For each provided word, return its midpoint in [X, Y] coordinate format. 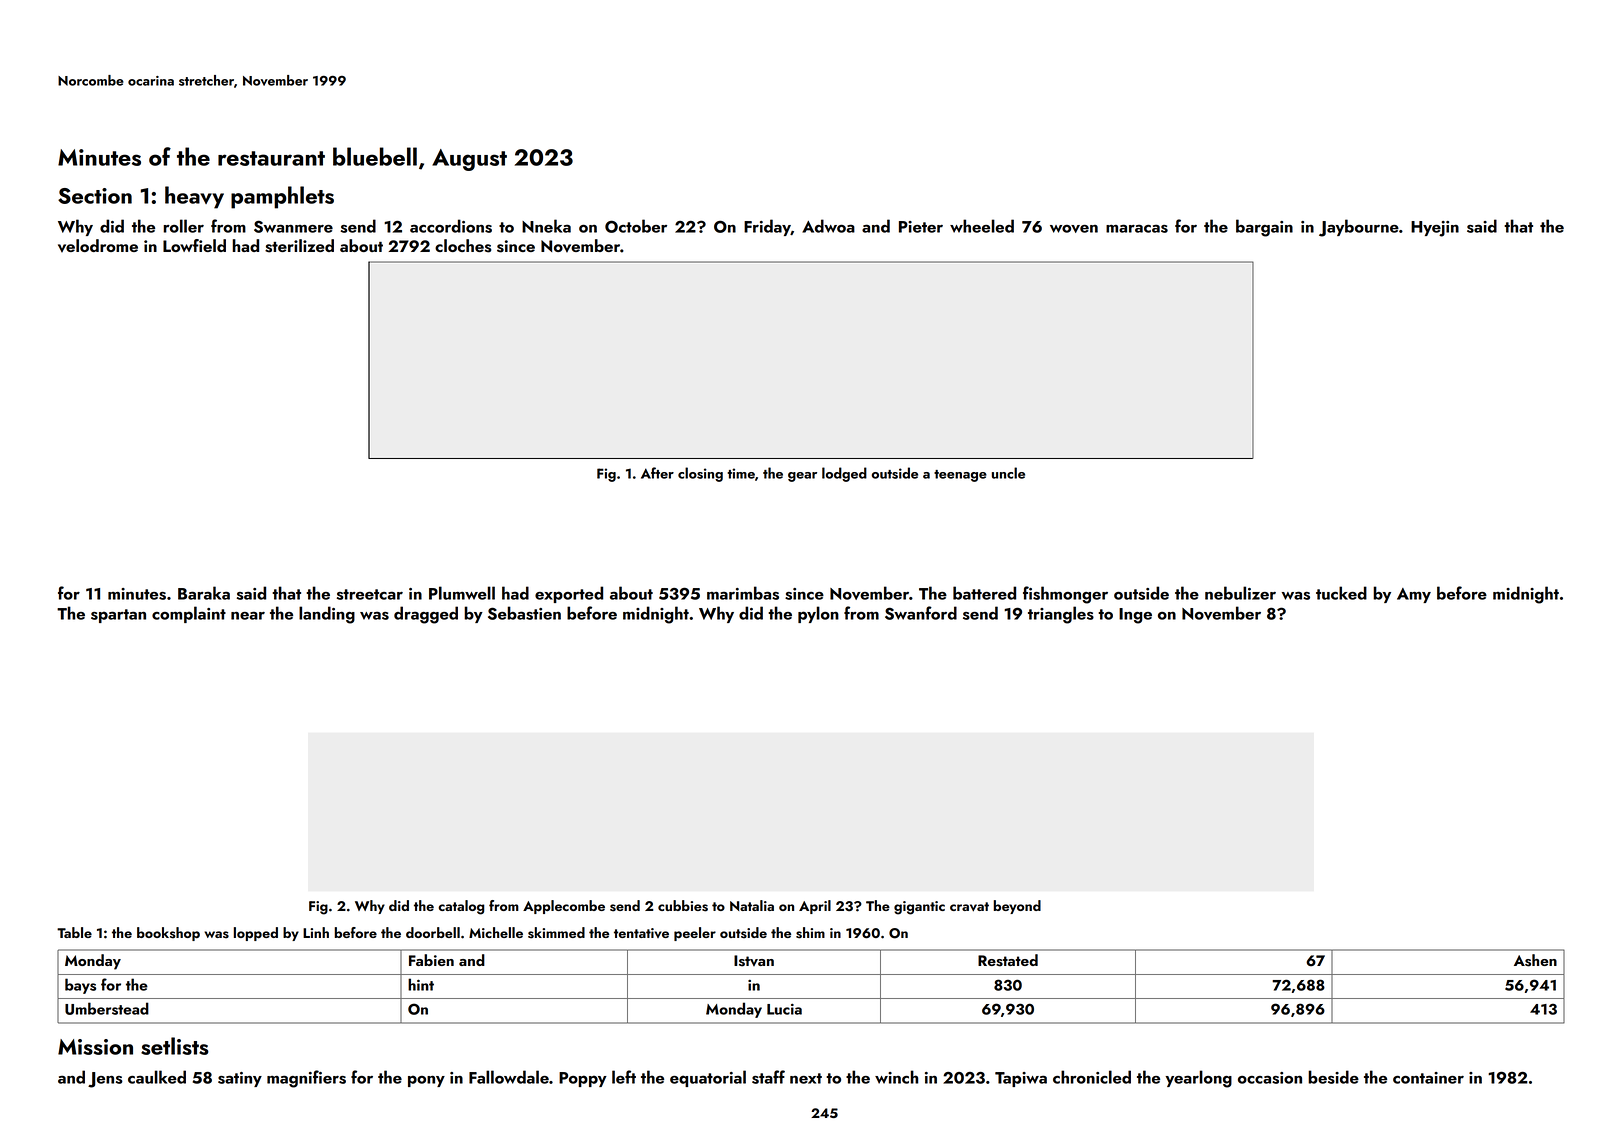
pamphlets [282, 197]
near [248, 615]
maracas [1137, 228]
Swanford [921, 613]
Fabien [431, 960]
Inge [1135, 616]
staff [768, 1077]
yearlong [1198, 1079]
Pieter [921, 227]
